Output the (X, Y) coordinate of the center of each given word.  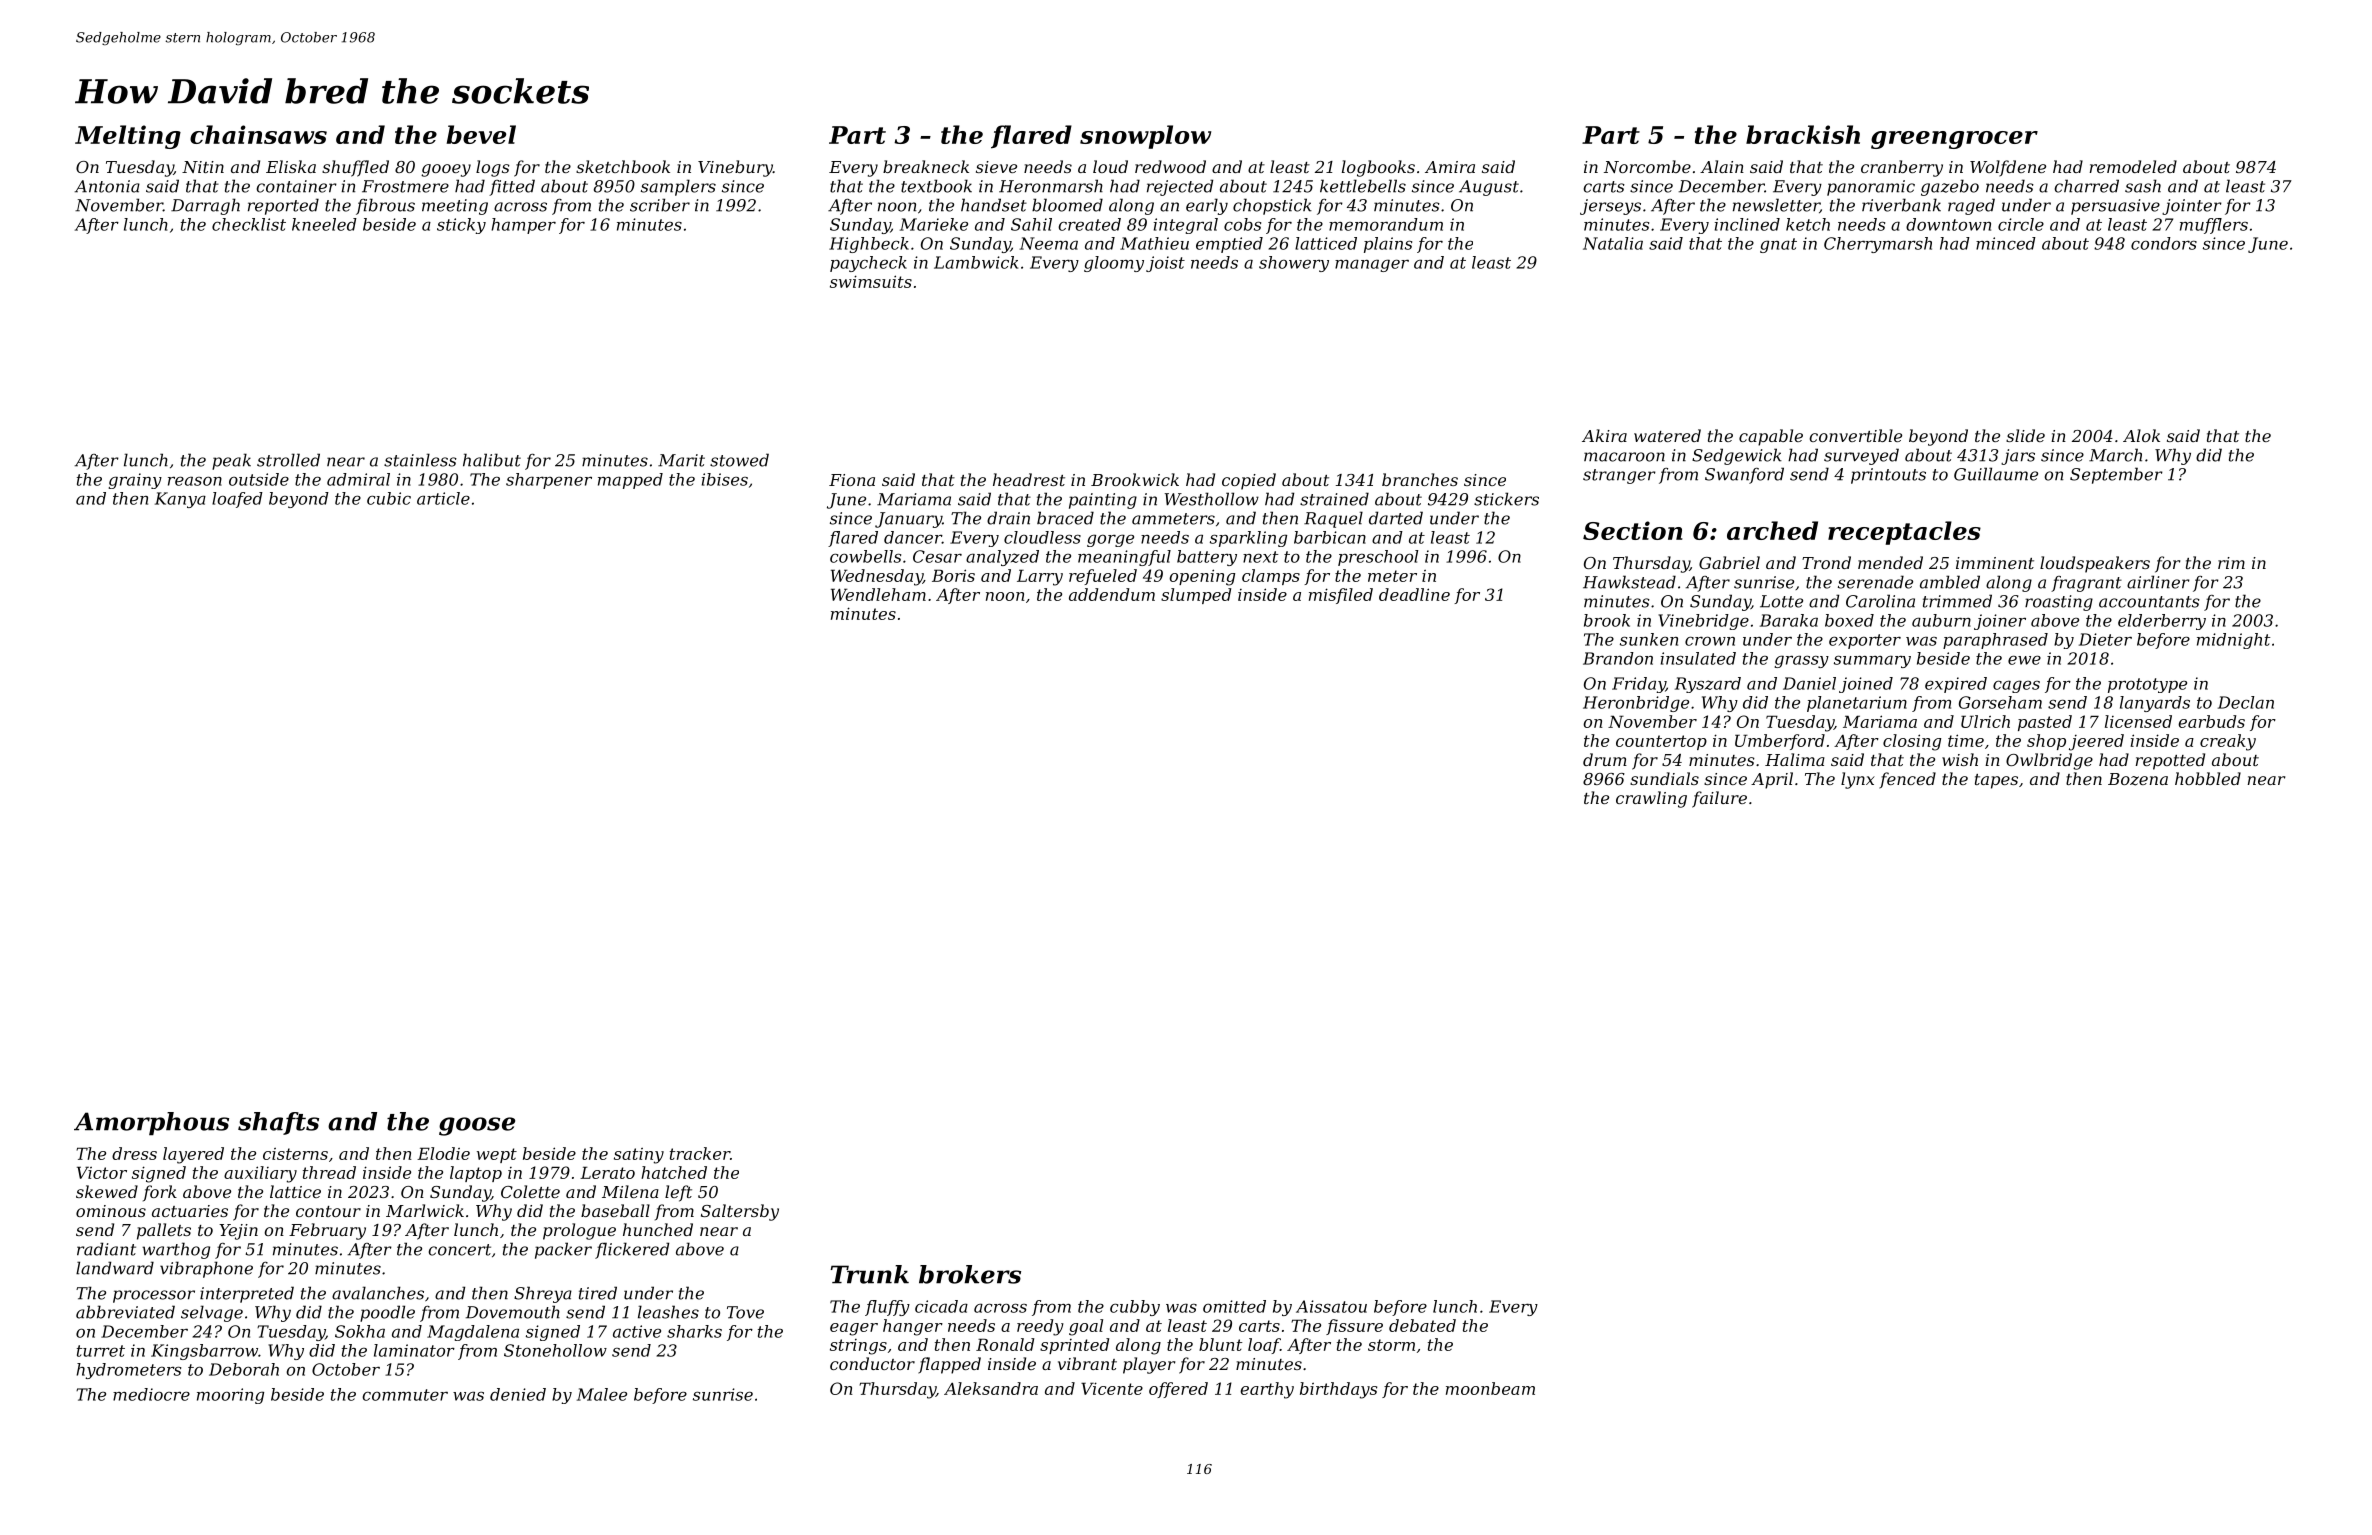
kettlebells (1363, 186)
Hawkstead (1629, 582)
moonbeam (1490, 1388)
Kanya (180, 500)
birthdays (1338, 1390)
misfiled (1341, 596)
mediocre (151, 1394)
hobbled (2208, 778)
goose (477, 1126)
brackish (1803, 134)
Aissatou (1331, 1306)
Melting (128, 137)
